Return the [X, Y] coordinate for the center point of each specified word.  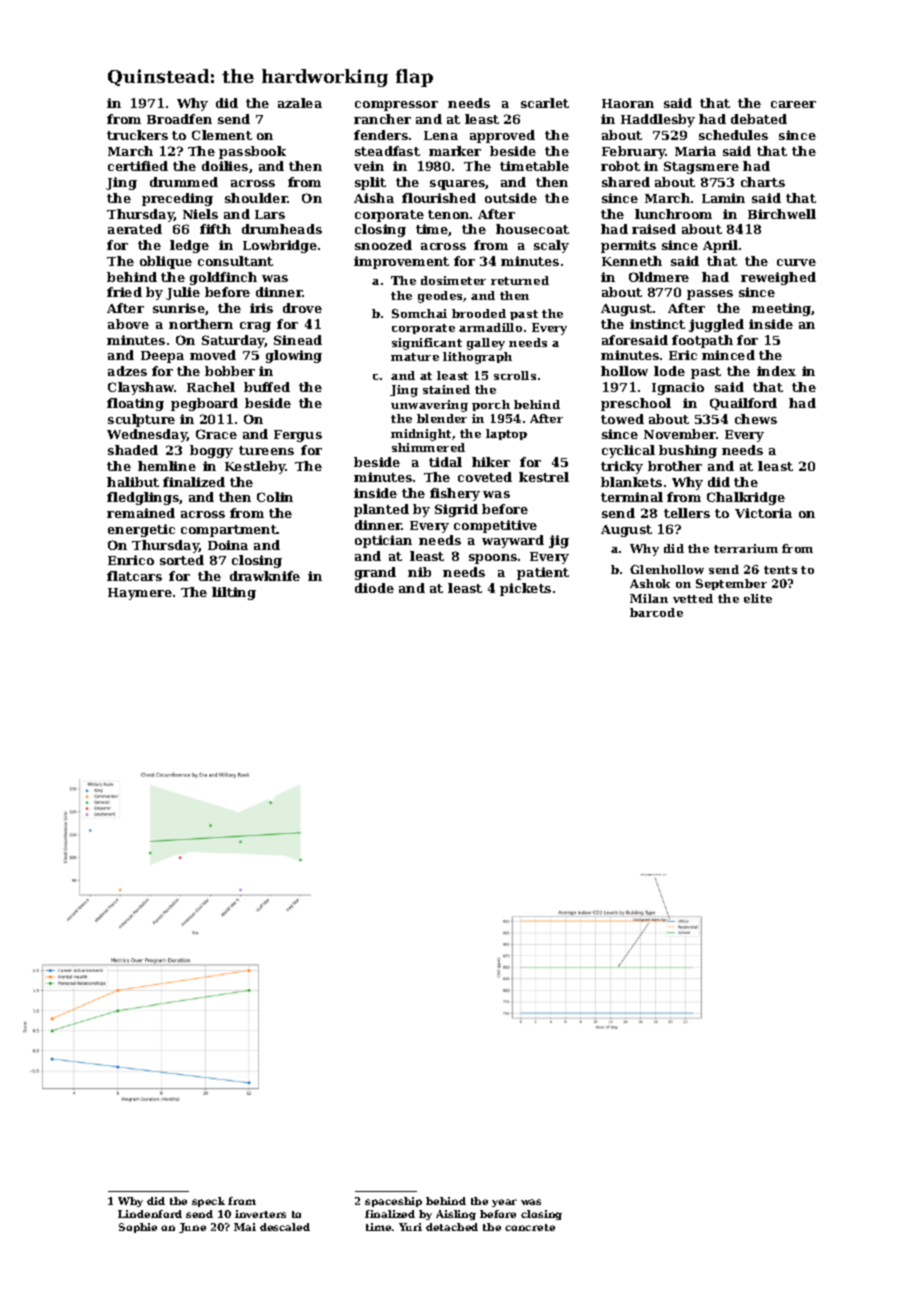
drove [302, 308]
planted [381, 510]
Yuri [410, 1227]
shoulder [256, 198]
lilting [234, 593]
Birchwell [782, 214]
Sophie [138, 1228]
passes [710, 295]
